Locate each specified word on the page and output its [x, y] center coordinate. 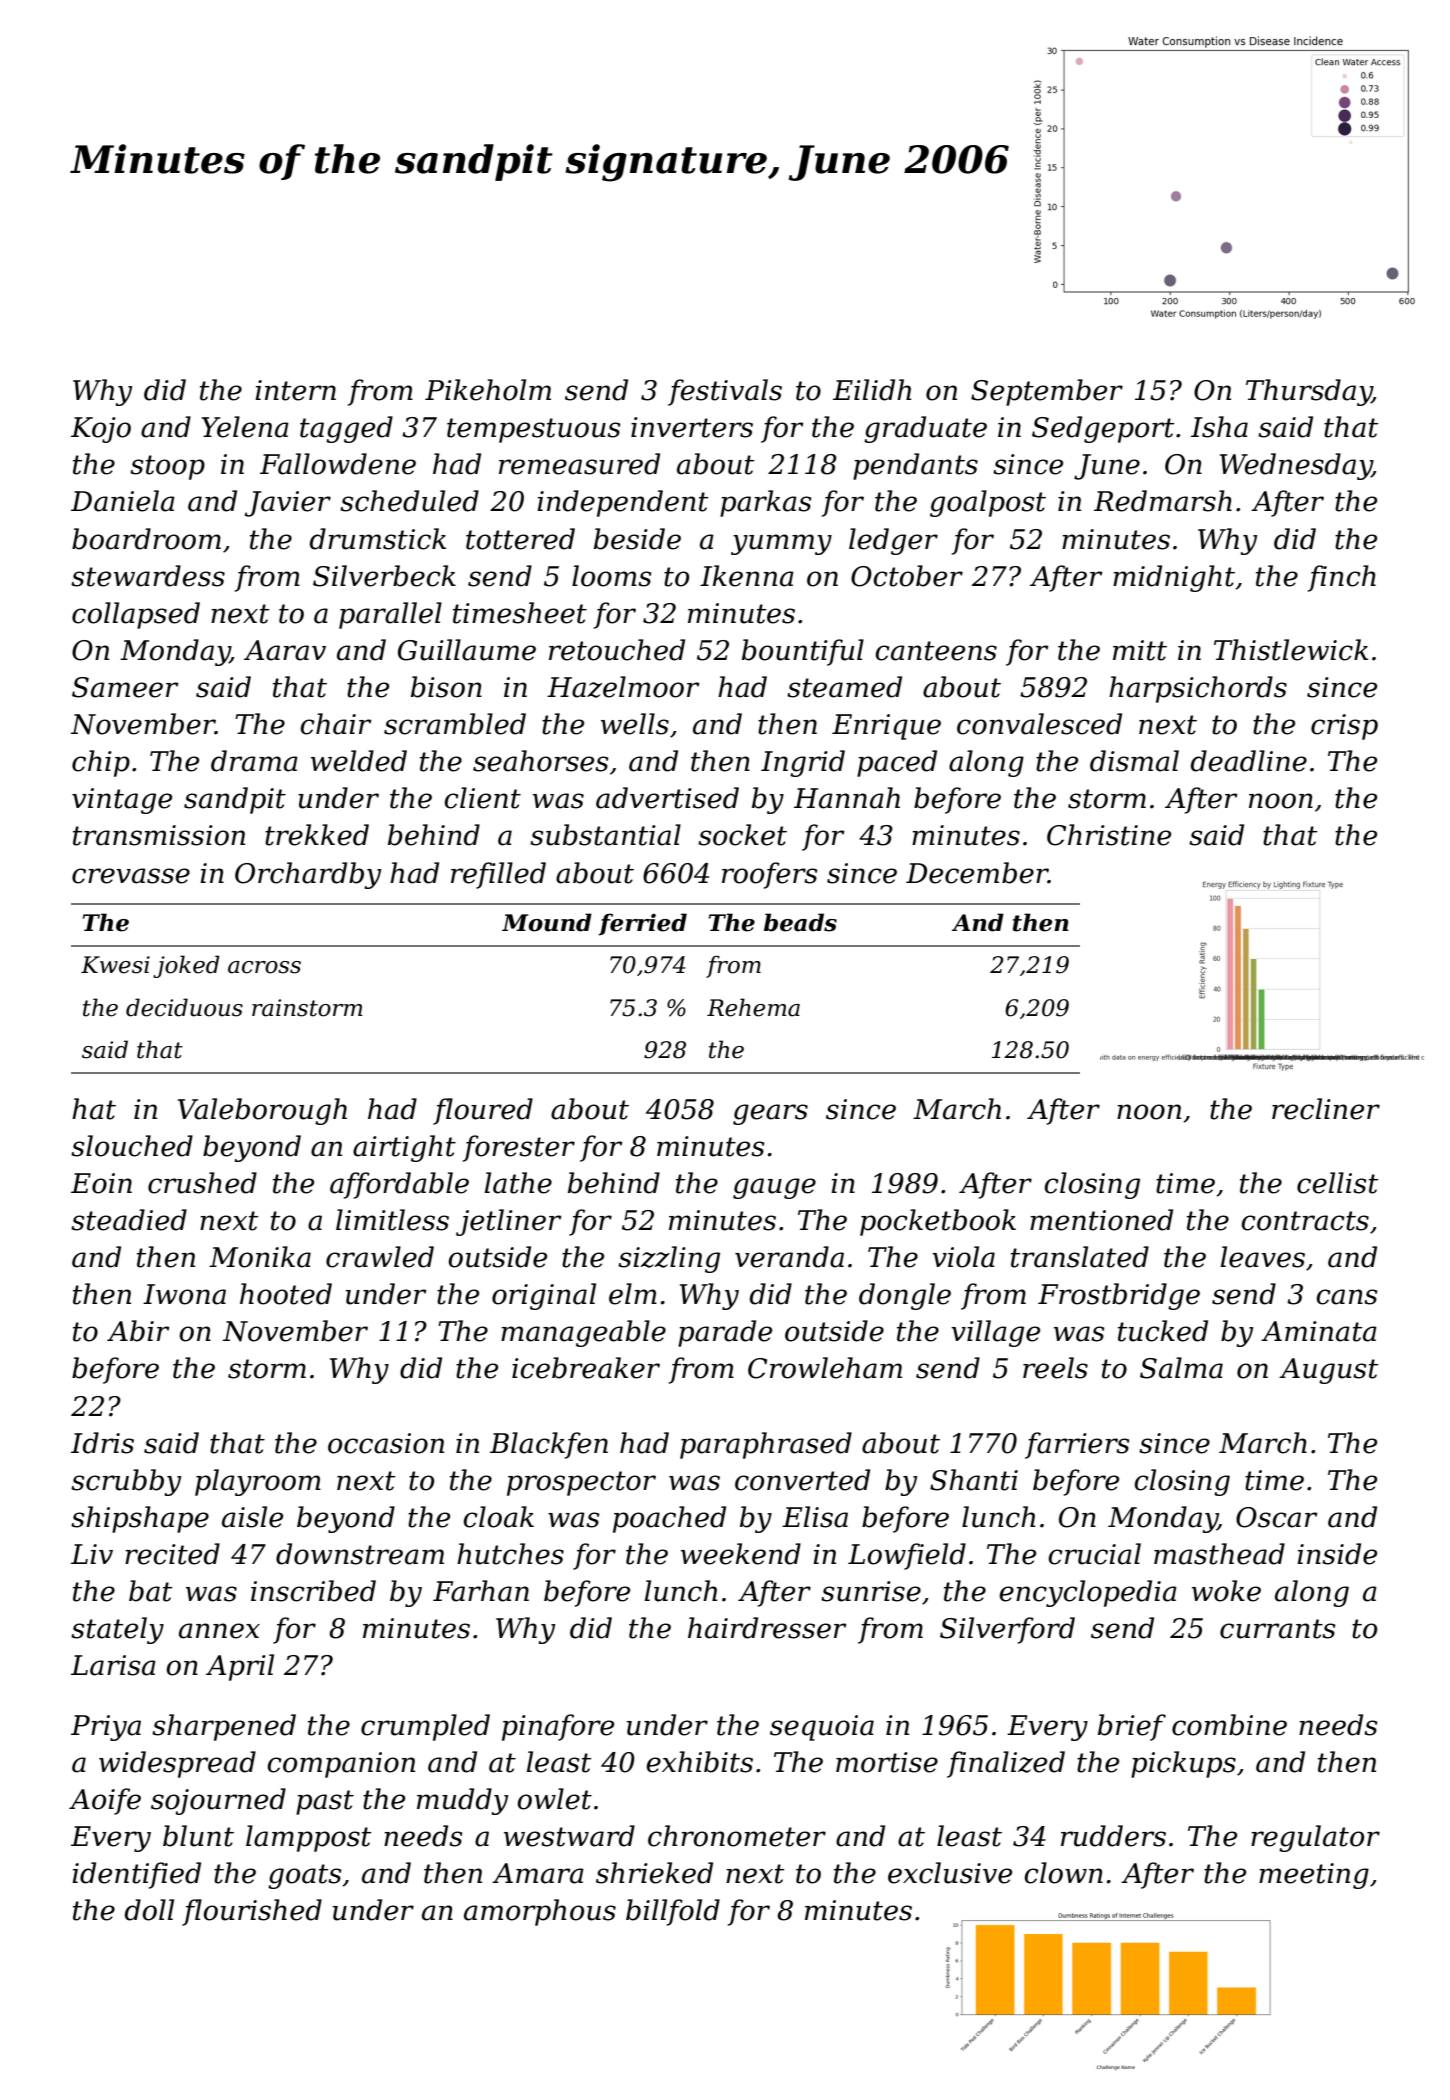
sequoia [822, 1728]
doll [149, 1910]
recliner [1326, 1109]
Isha [1219, 427]
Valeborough [262, 1111]
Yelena [245, 427]
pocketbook [938, 1222]
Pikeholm [488, 390]
